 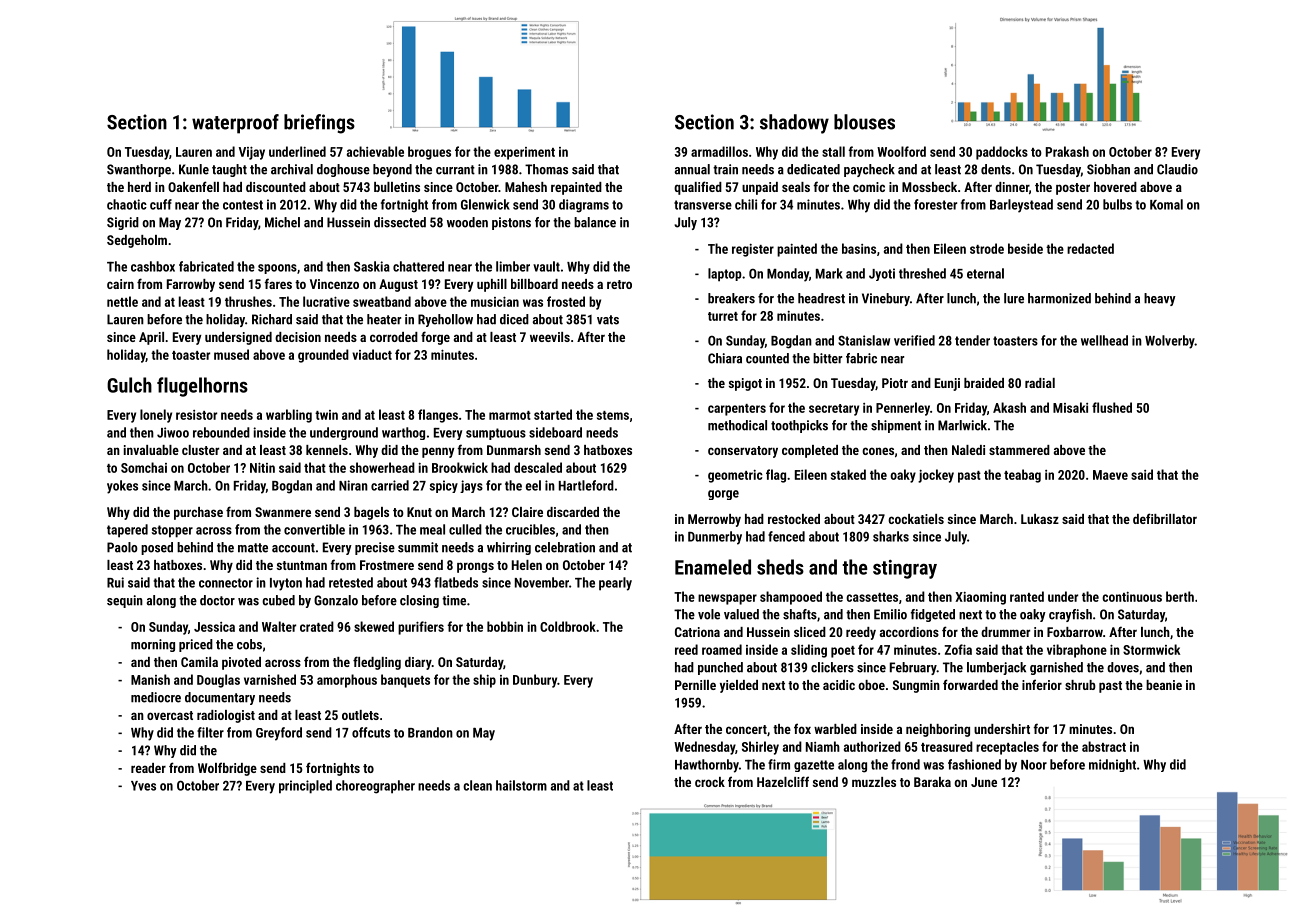 What do you see at coordinates (1112, 407) in the screenshot?
I see `flushed` at bounding box center [1112, 407].
